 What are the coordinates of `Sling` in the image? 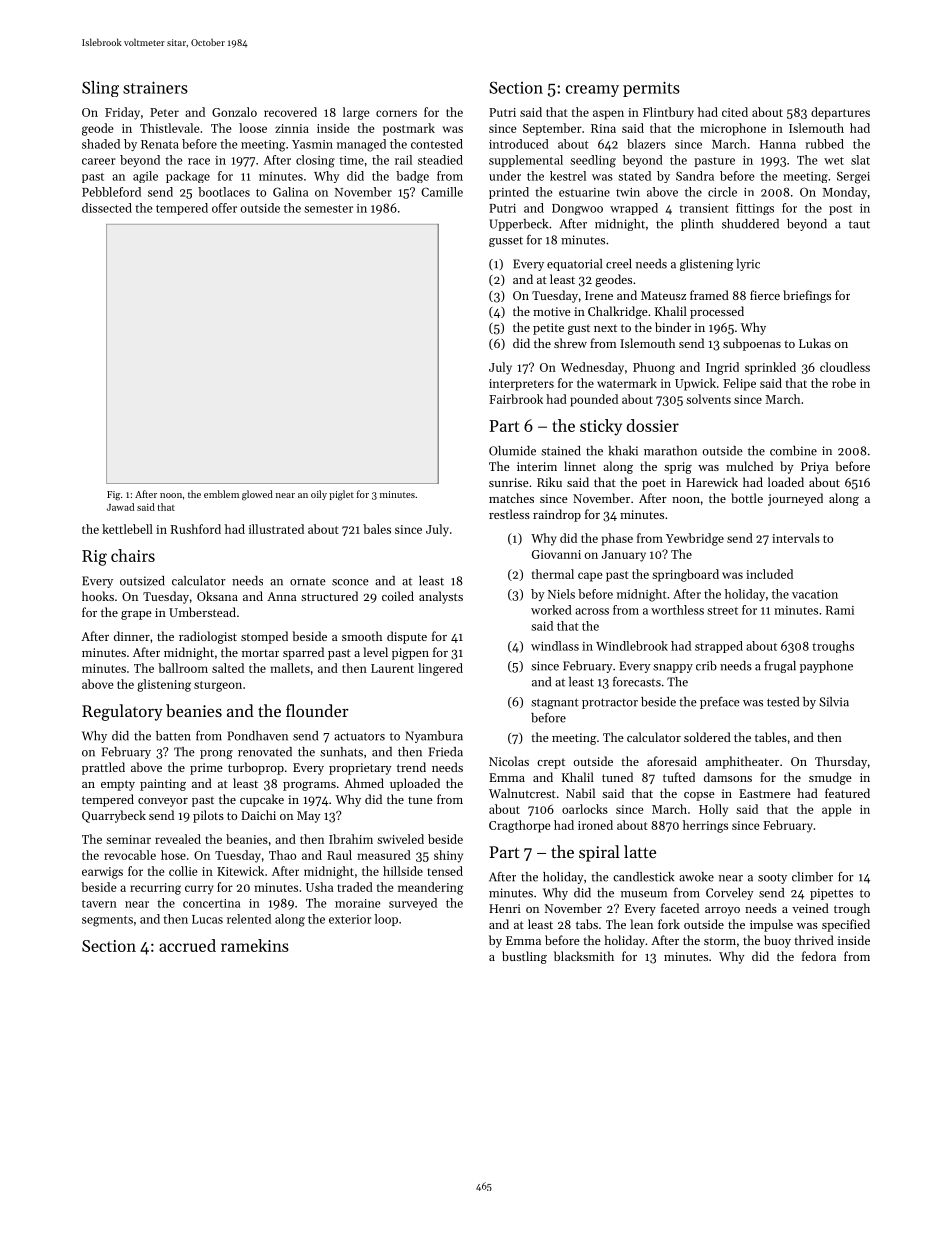 It's located at (100, 89).
